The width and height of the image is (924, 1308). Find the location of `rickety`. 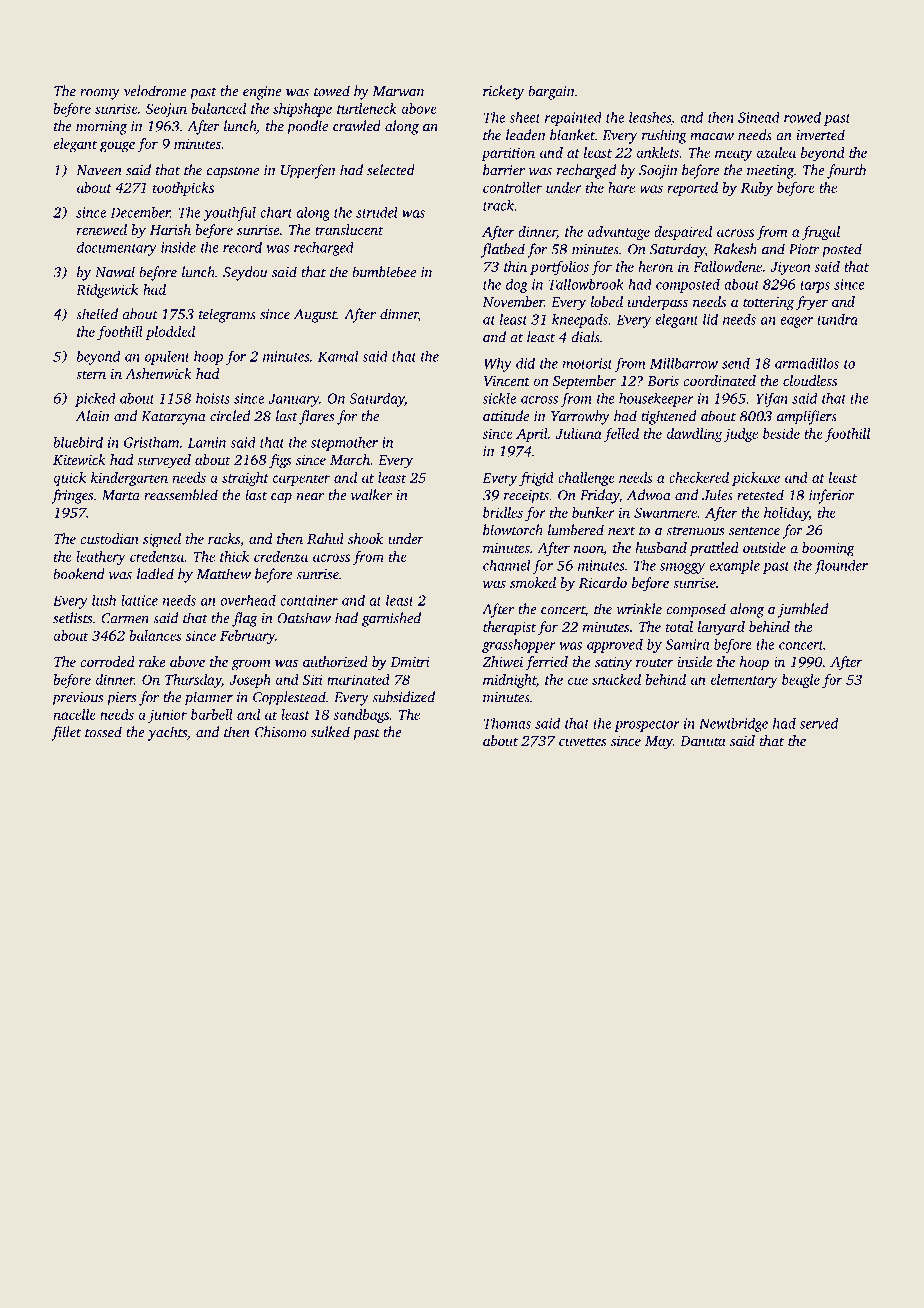

rickety is located at coordinates (503, 92).
